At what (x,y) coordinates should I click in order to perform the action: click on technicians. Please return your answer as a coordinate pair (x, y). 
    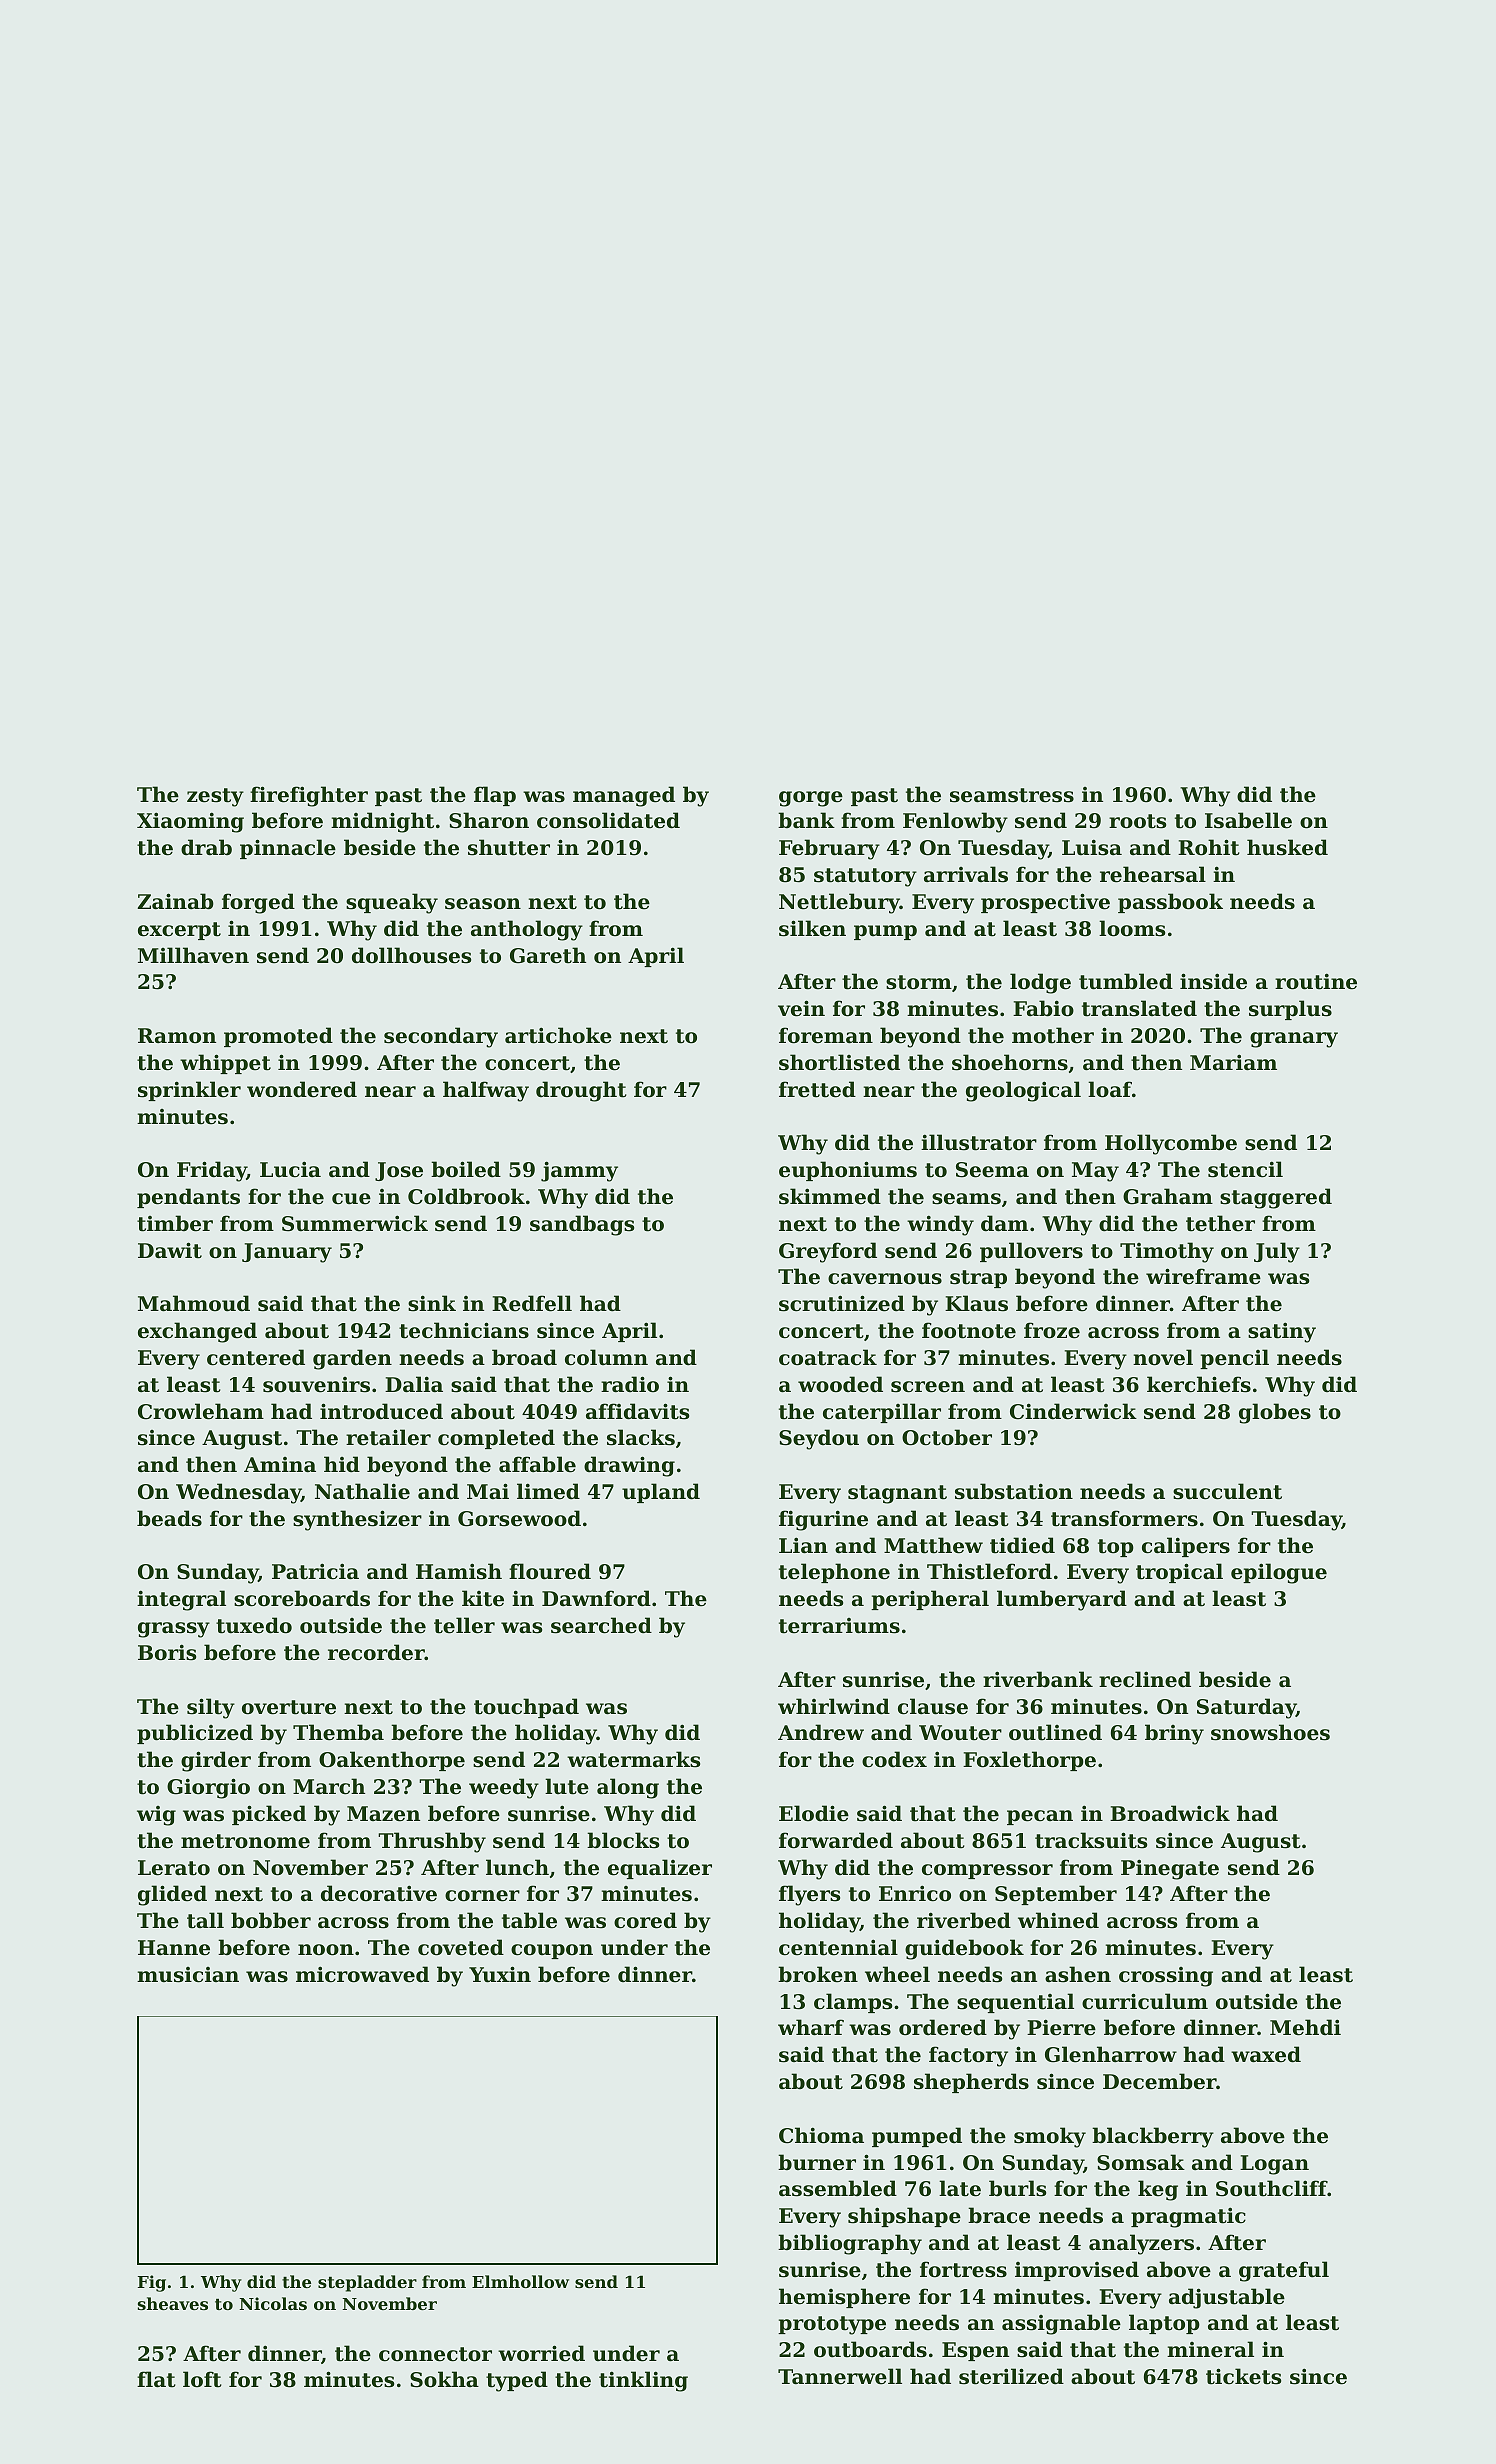
    Looking at the image, I should click on (464, 1330).
